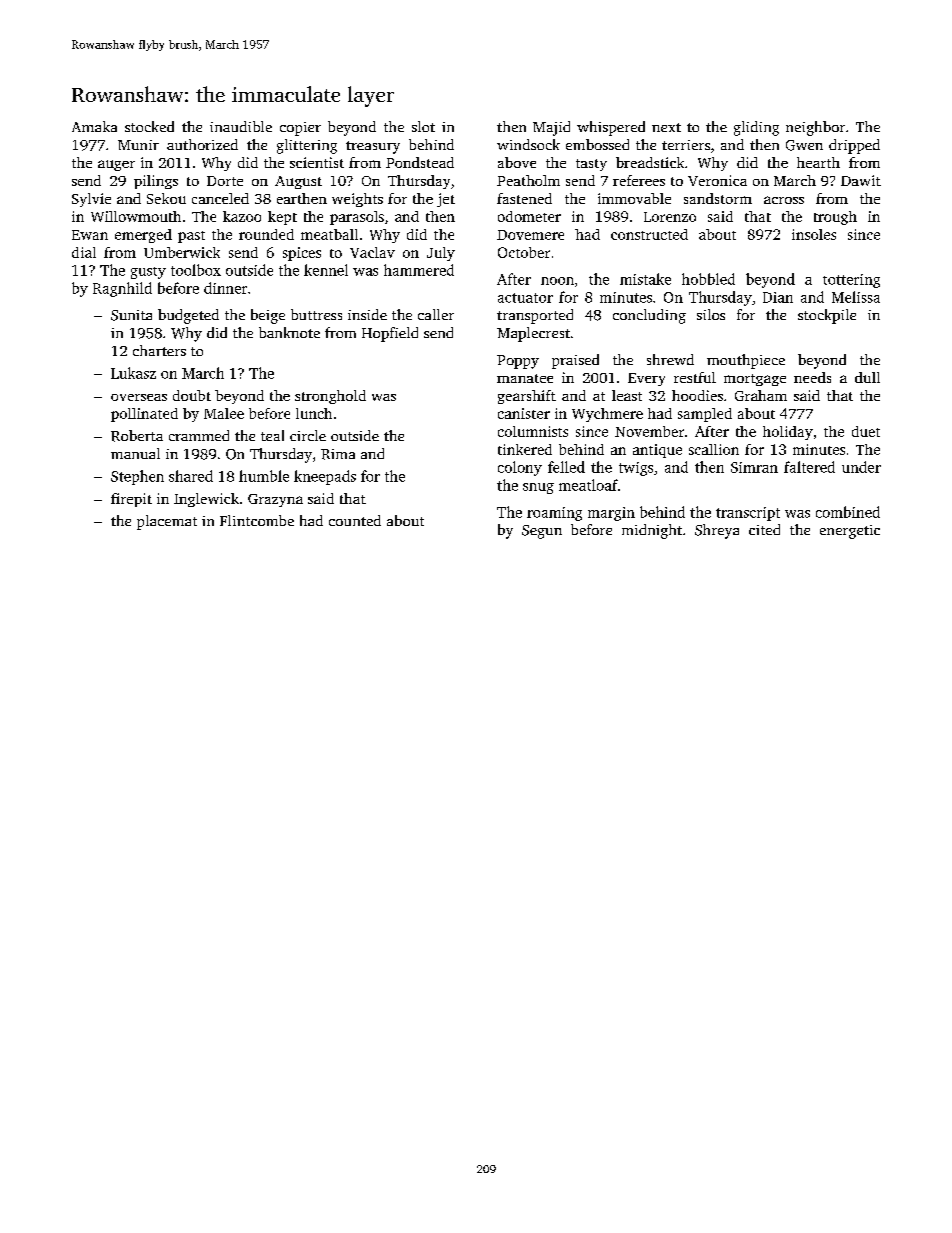  Describe the element at coordinates (148, 273) in the screenshot. I see `gusty` at that location.
